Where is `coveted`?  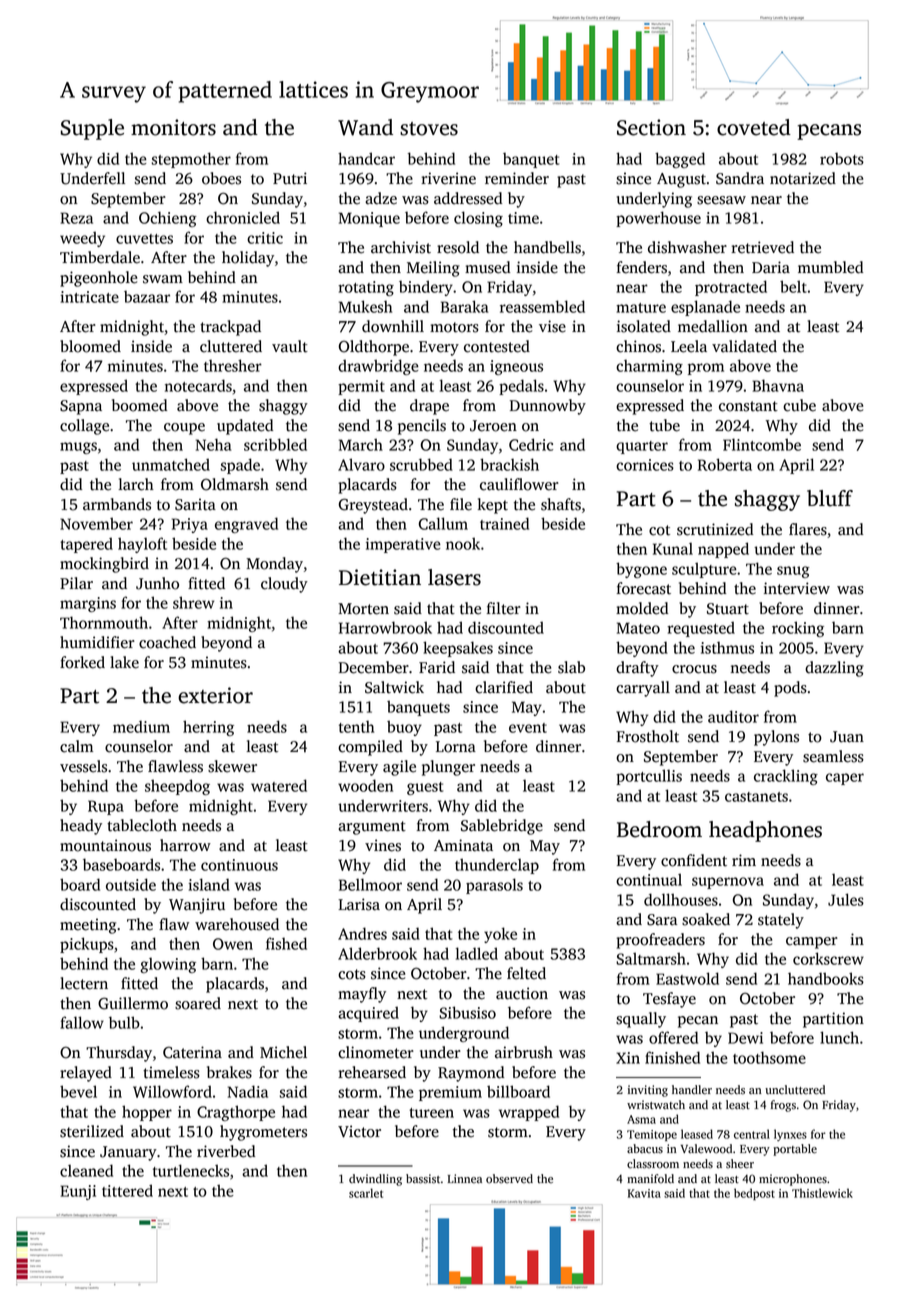
coveted is located at coordinates (754, 127).
